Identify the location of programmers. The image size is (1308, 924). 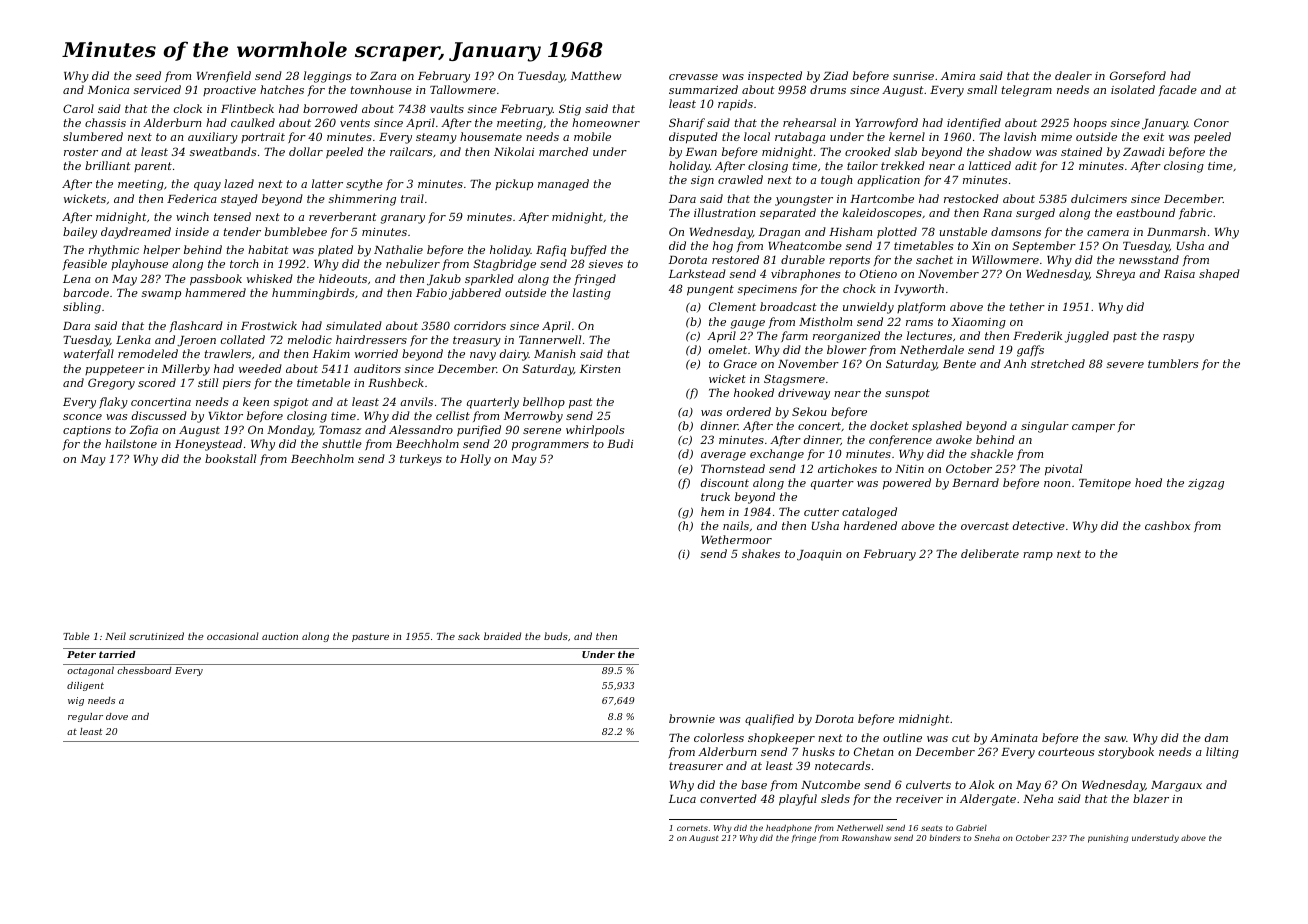
(550, 446).
